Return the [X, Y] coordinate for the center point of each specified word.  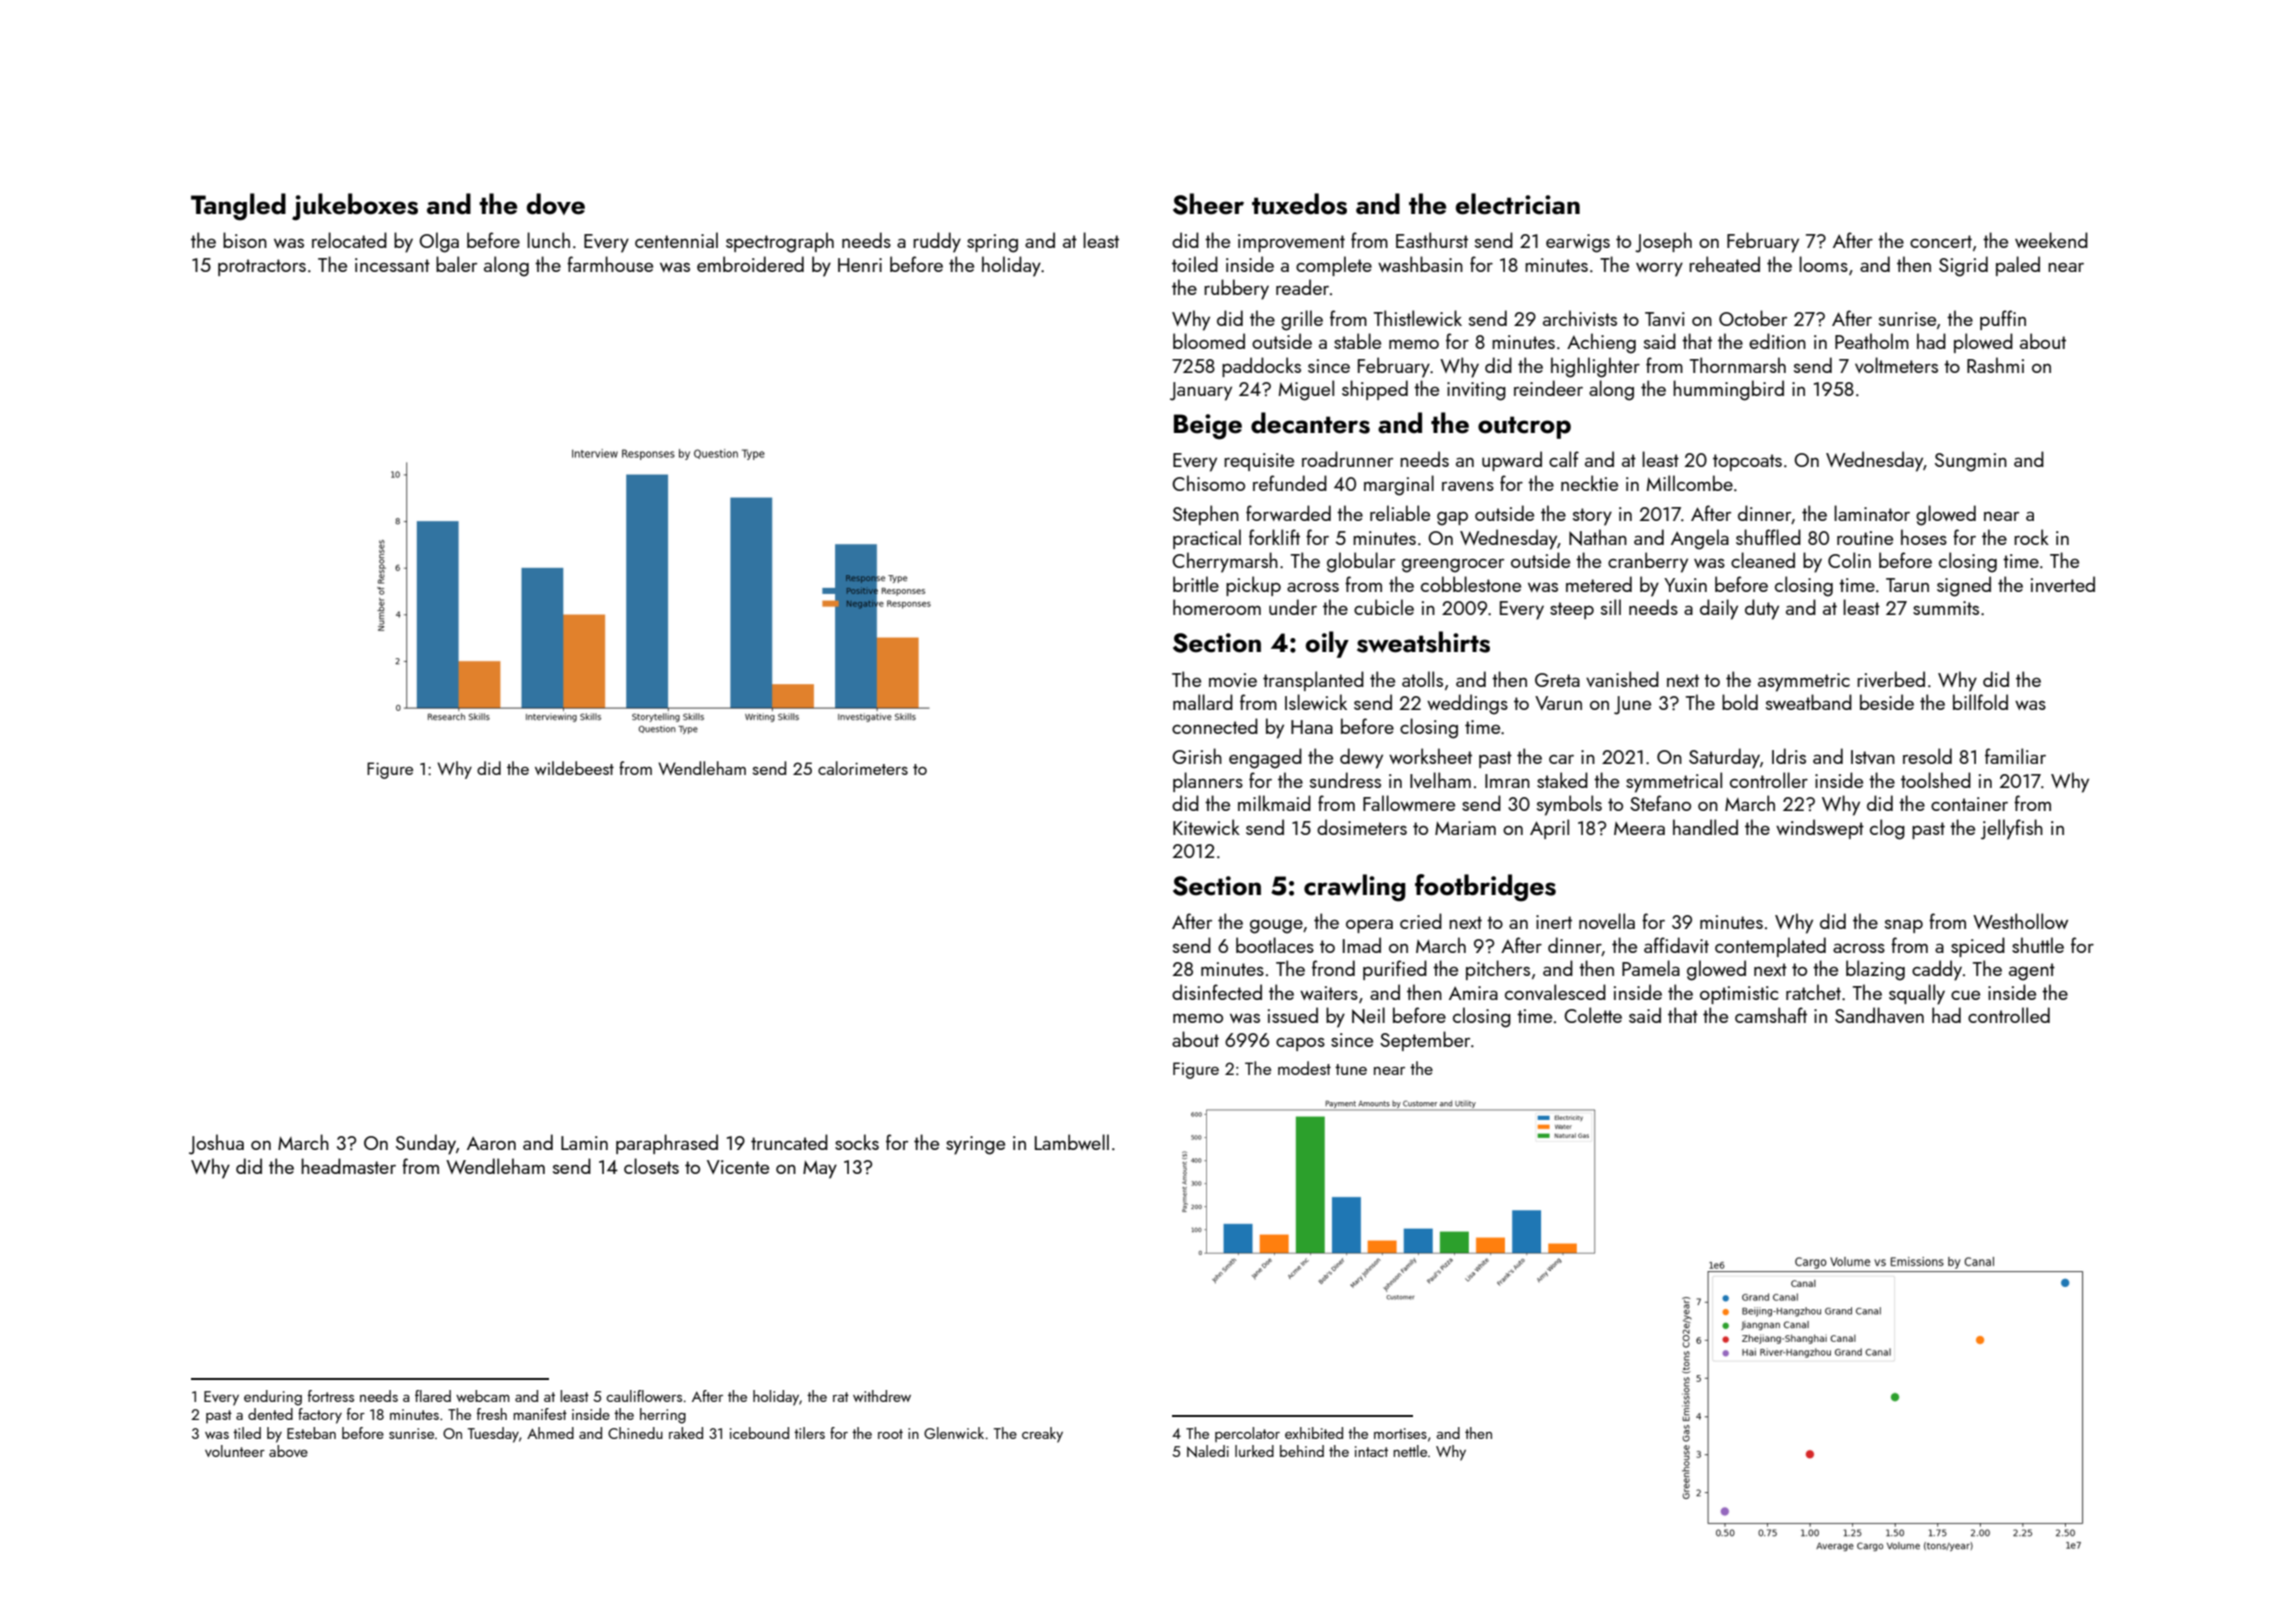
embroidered [750, 264]
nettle [1410, 1451]
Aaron [491, 1143]
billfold [1980, 702]
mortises [1400, 1433]
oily [1327, 644]
